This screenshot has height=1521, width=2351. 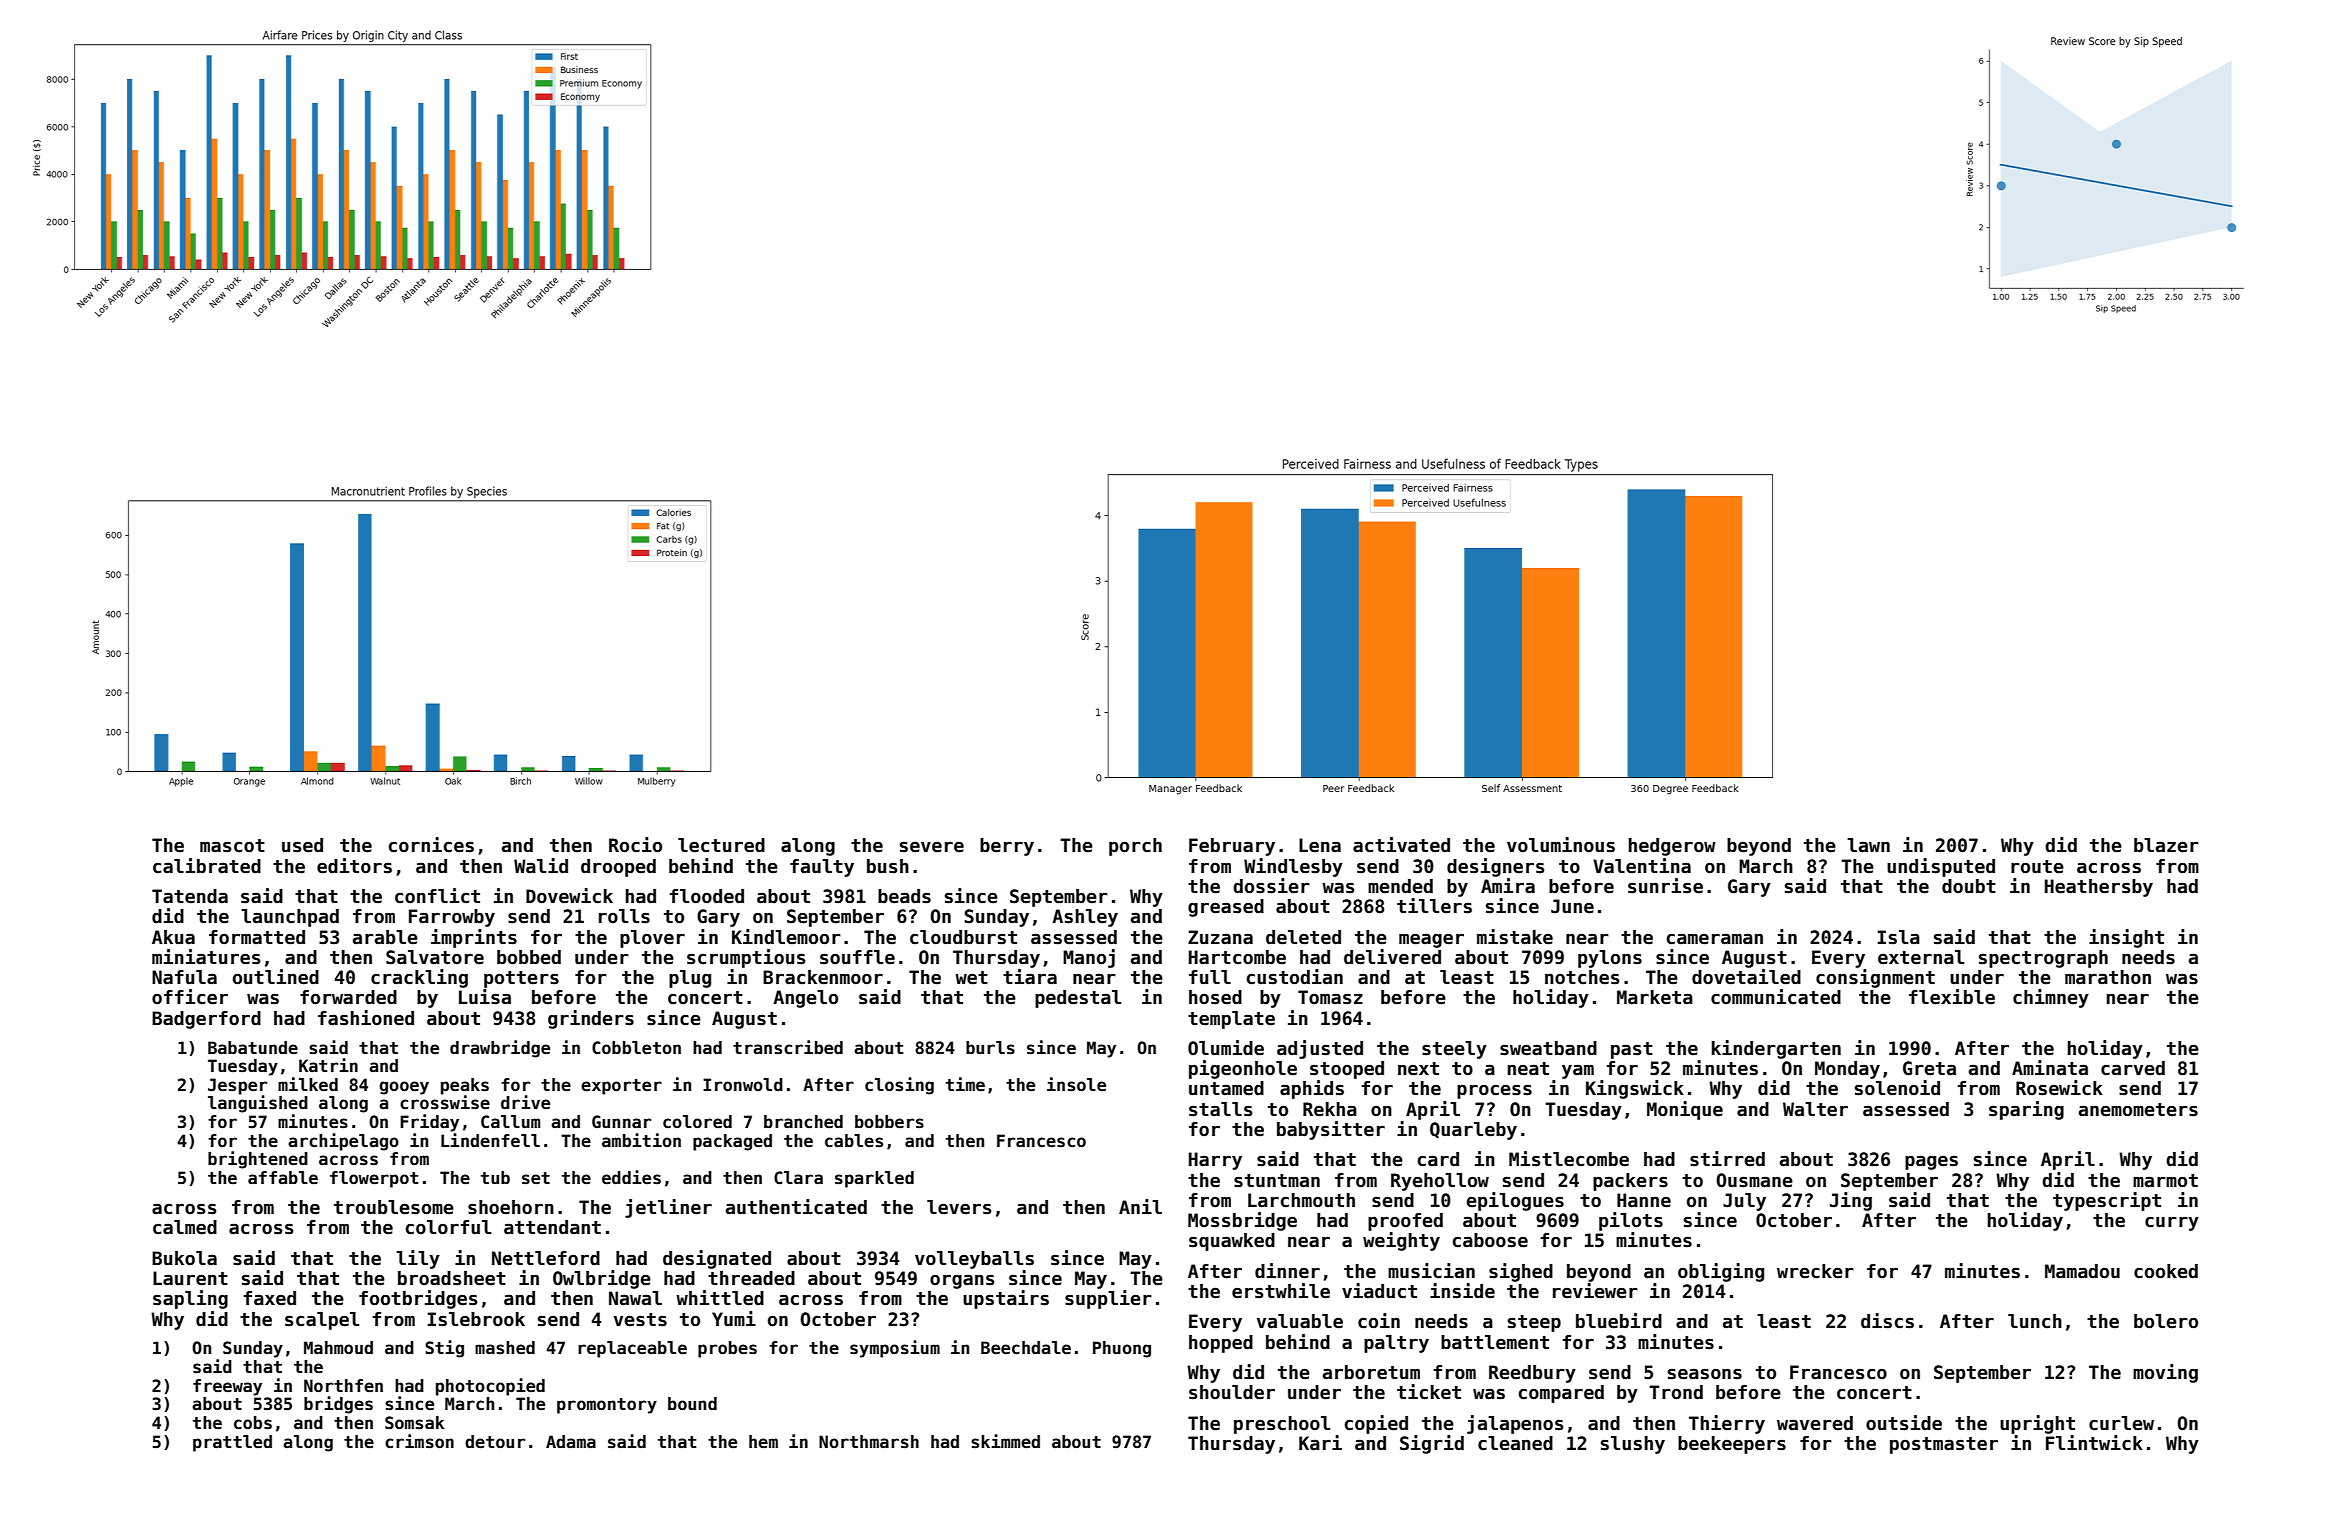 What do you see at coordinates (541, 866) in the screenshot?
I see `Walid` at bounding box center [541, 866].
